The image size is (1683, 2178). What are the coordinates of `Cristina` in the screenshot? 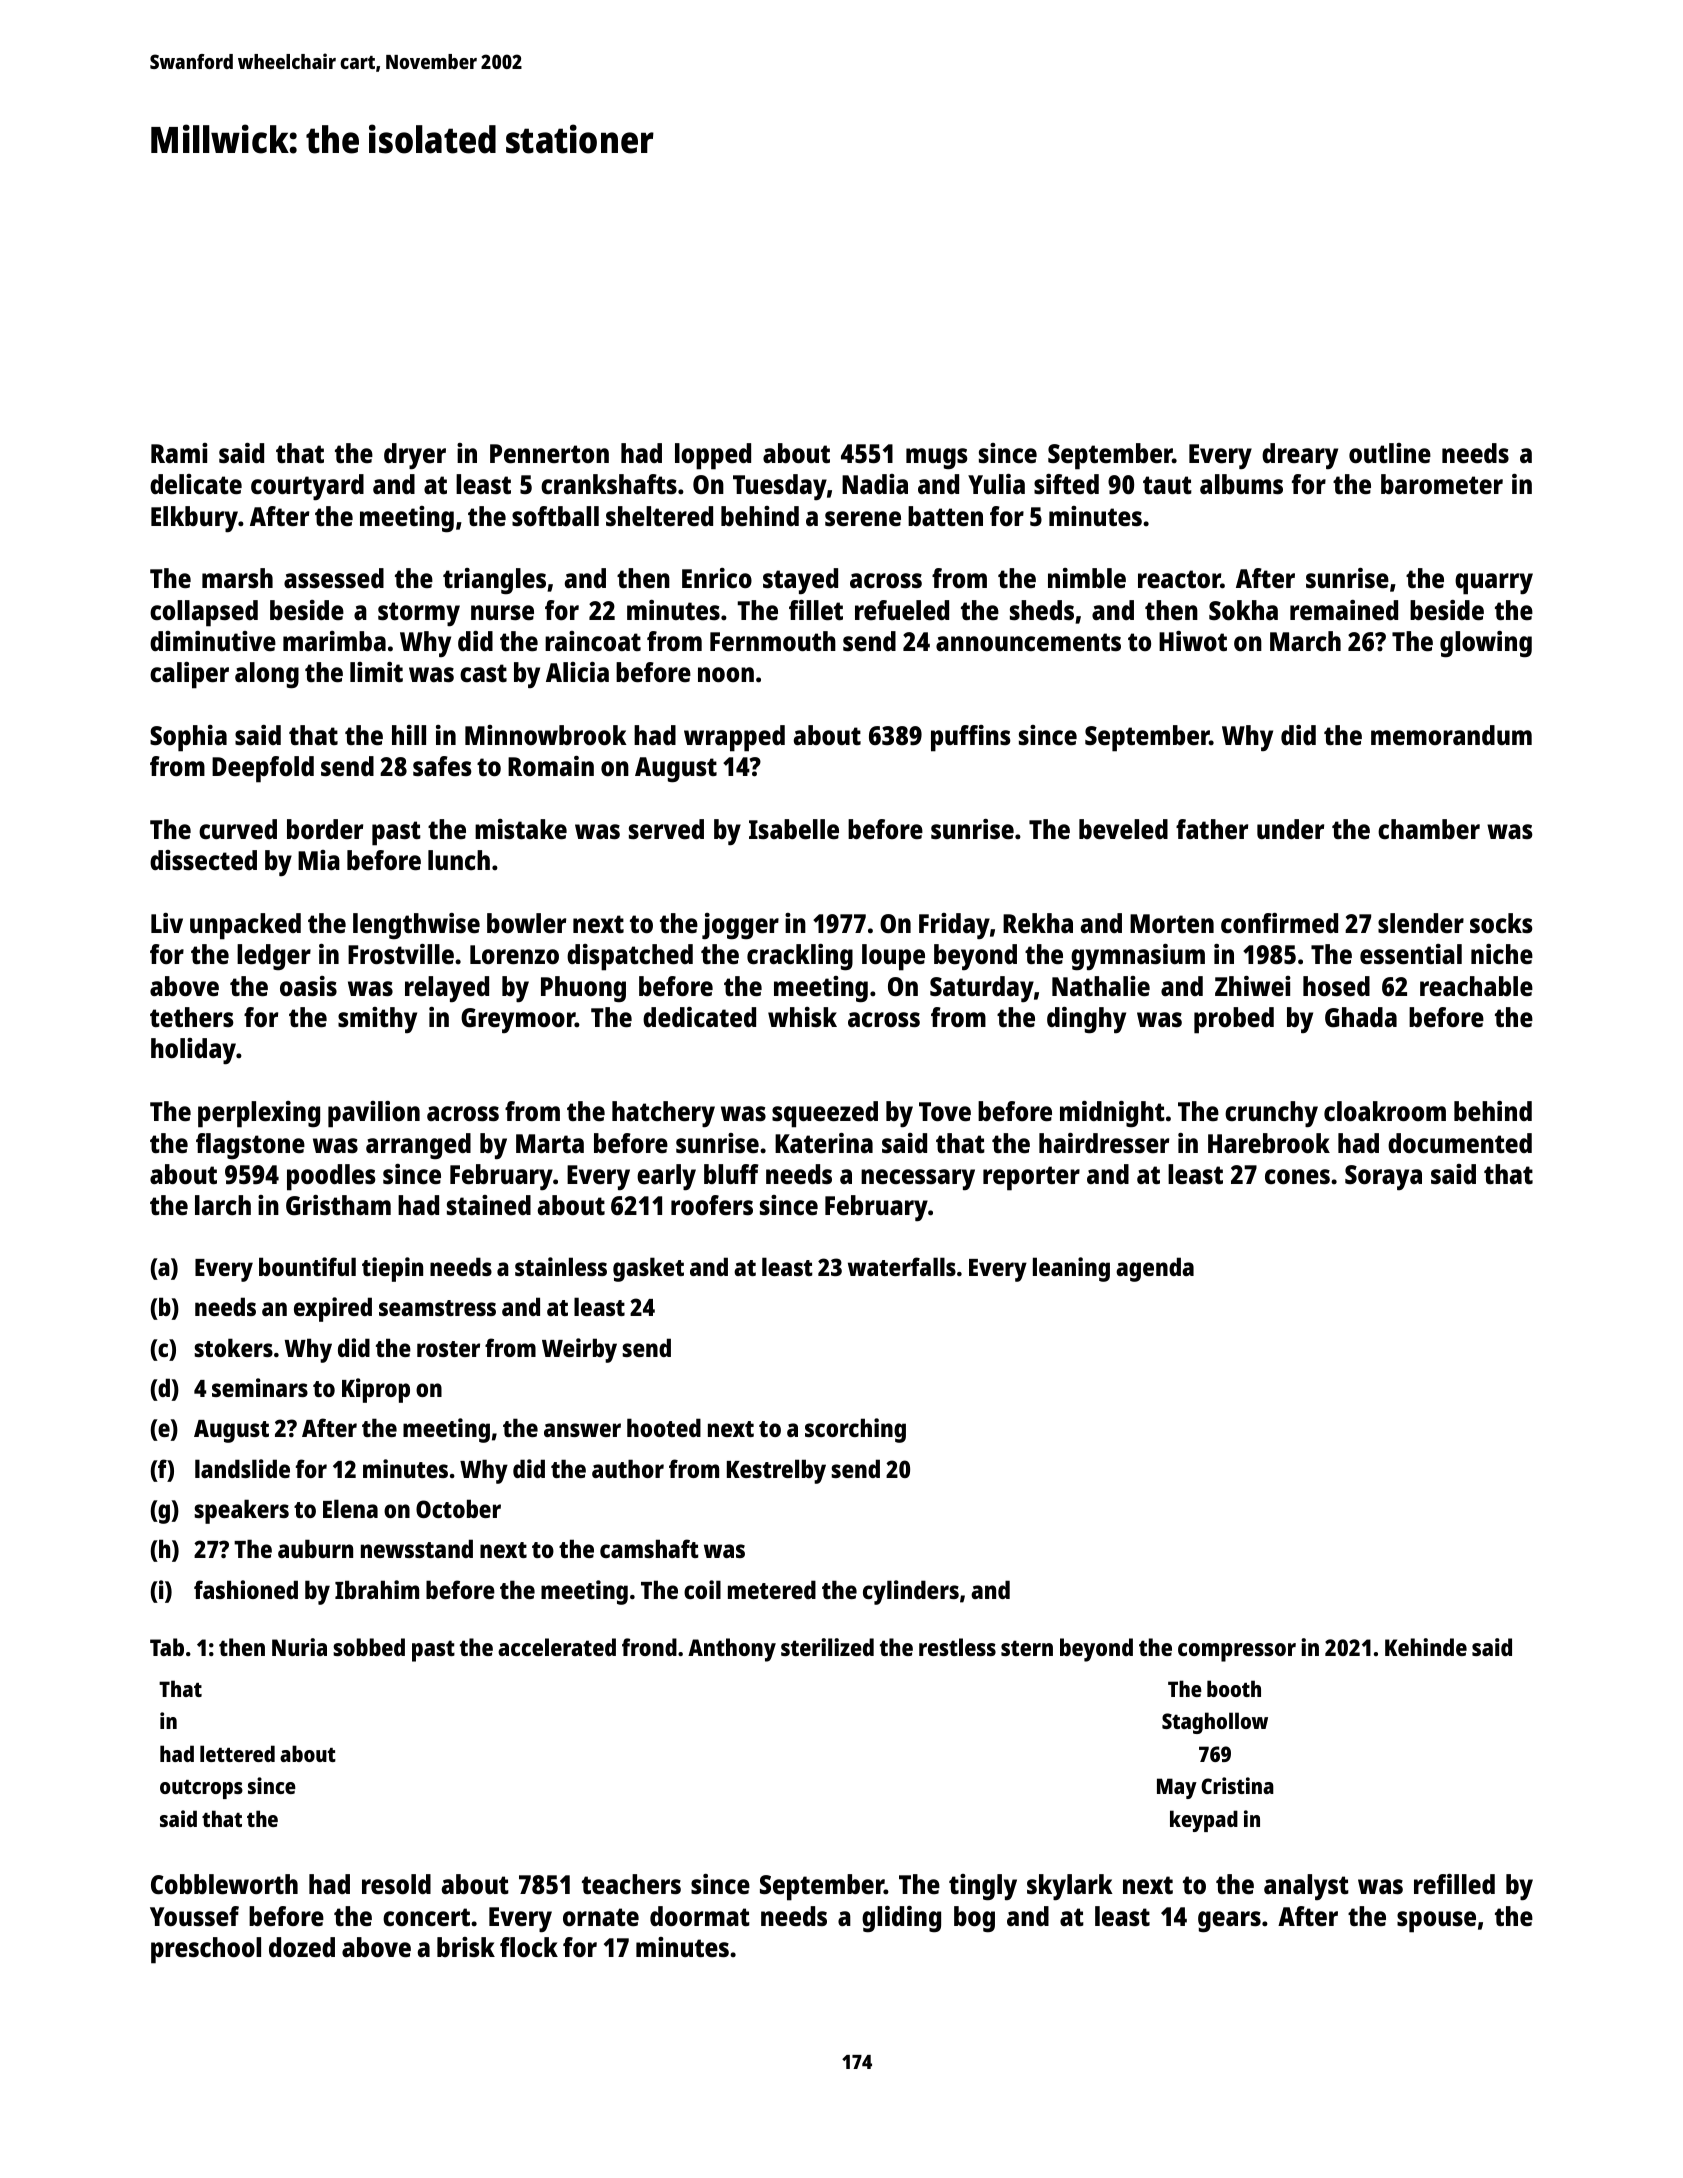 It's located at (1237, 1785).
